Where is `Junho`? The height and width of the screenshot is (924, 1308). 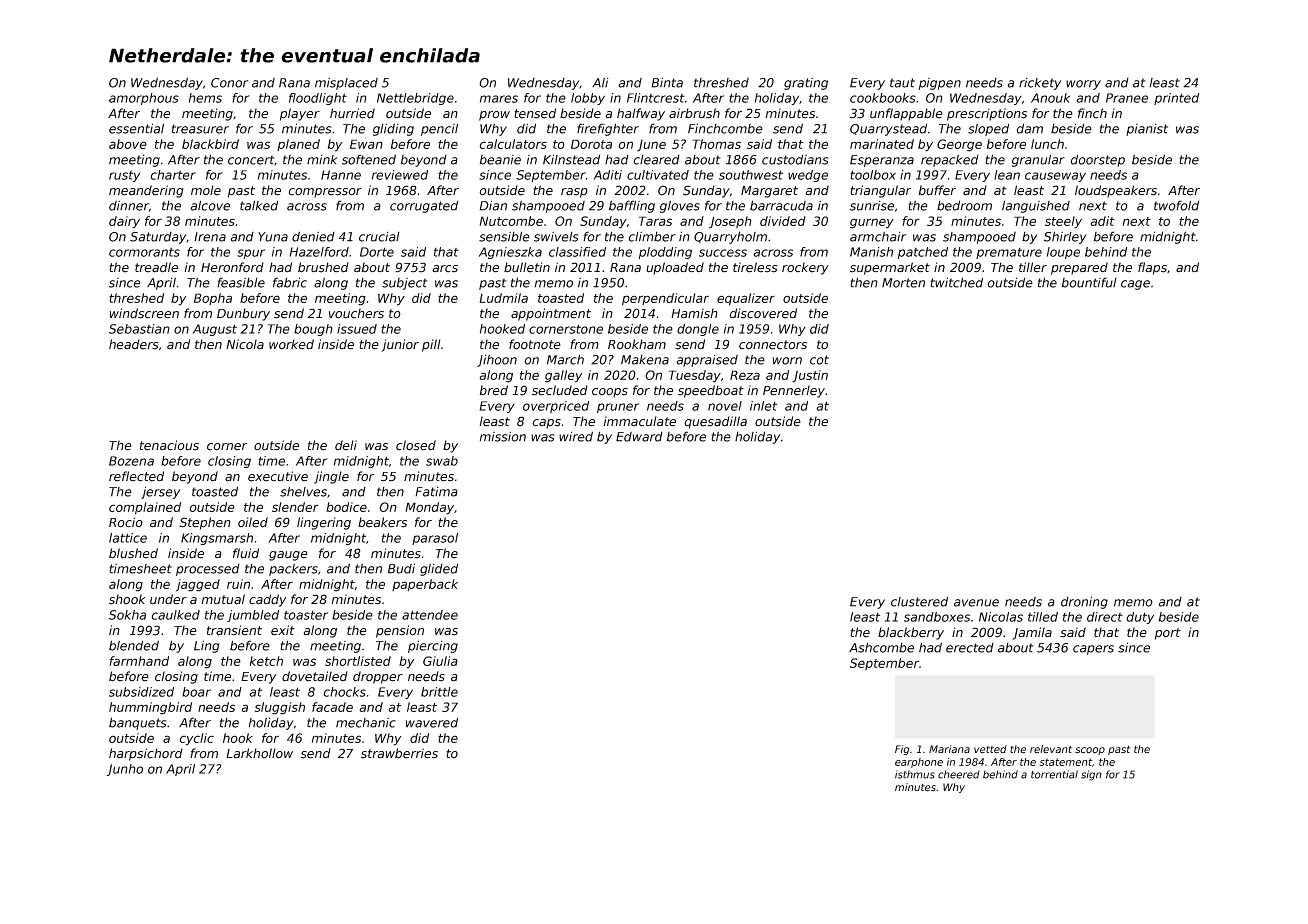
Junho is located at coordinates (125, 770).
